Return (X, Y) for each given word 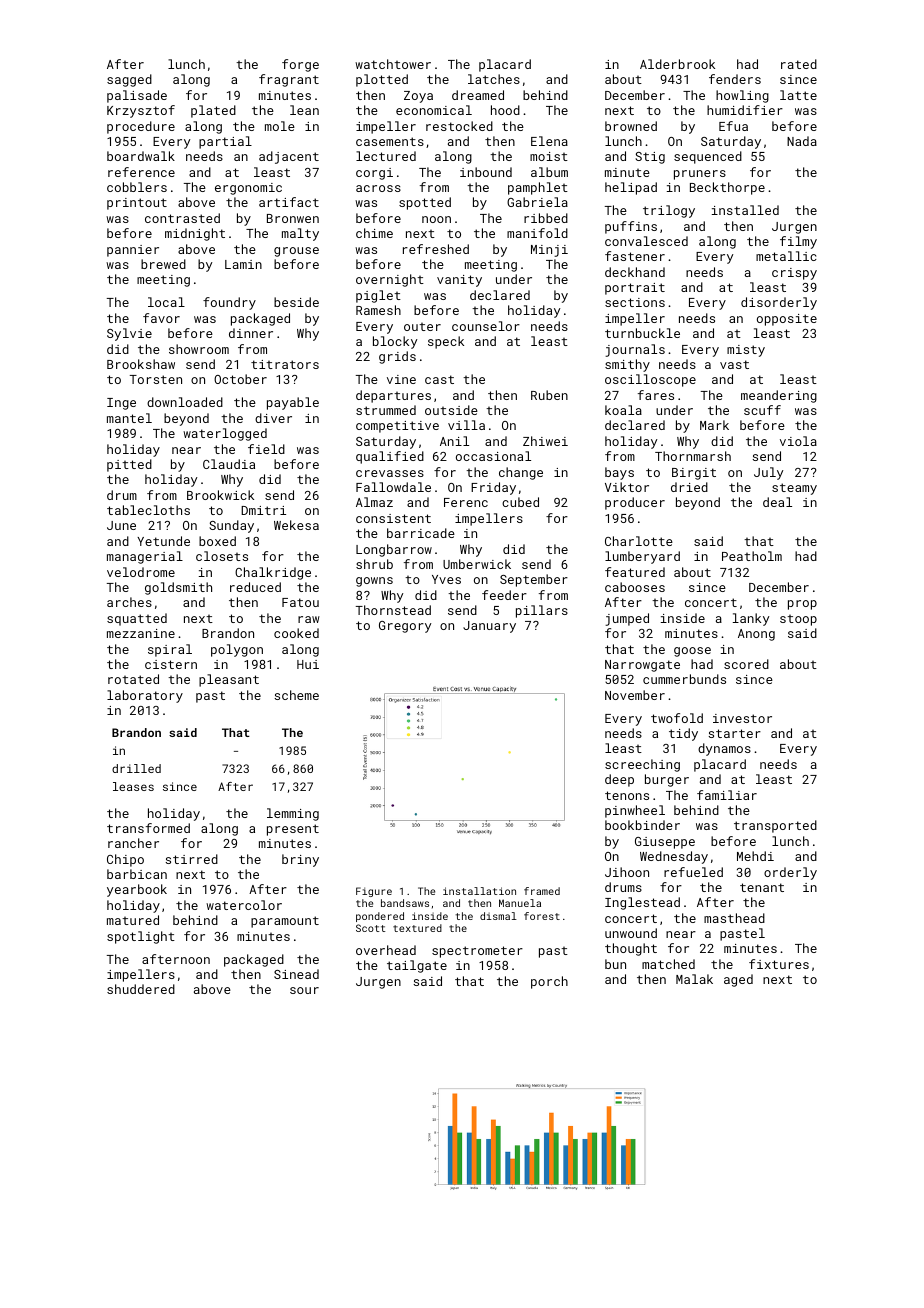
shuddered (141, 989)
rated (799, 64)
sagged (129, 80)
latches (494, 79)
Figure (374, 892)
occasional (493, 456)
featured (635, 572)
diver (273, 418)
